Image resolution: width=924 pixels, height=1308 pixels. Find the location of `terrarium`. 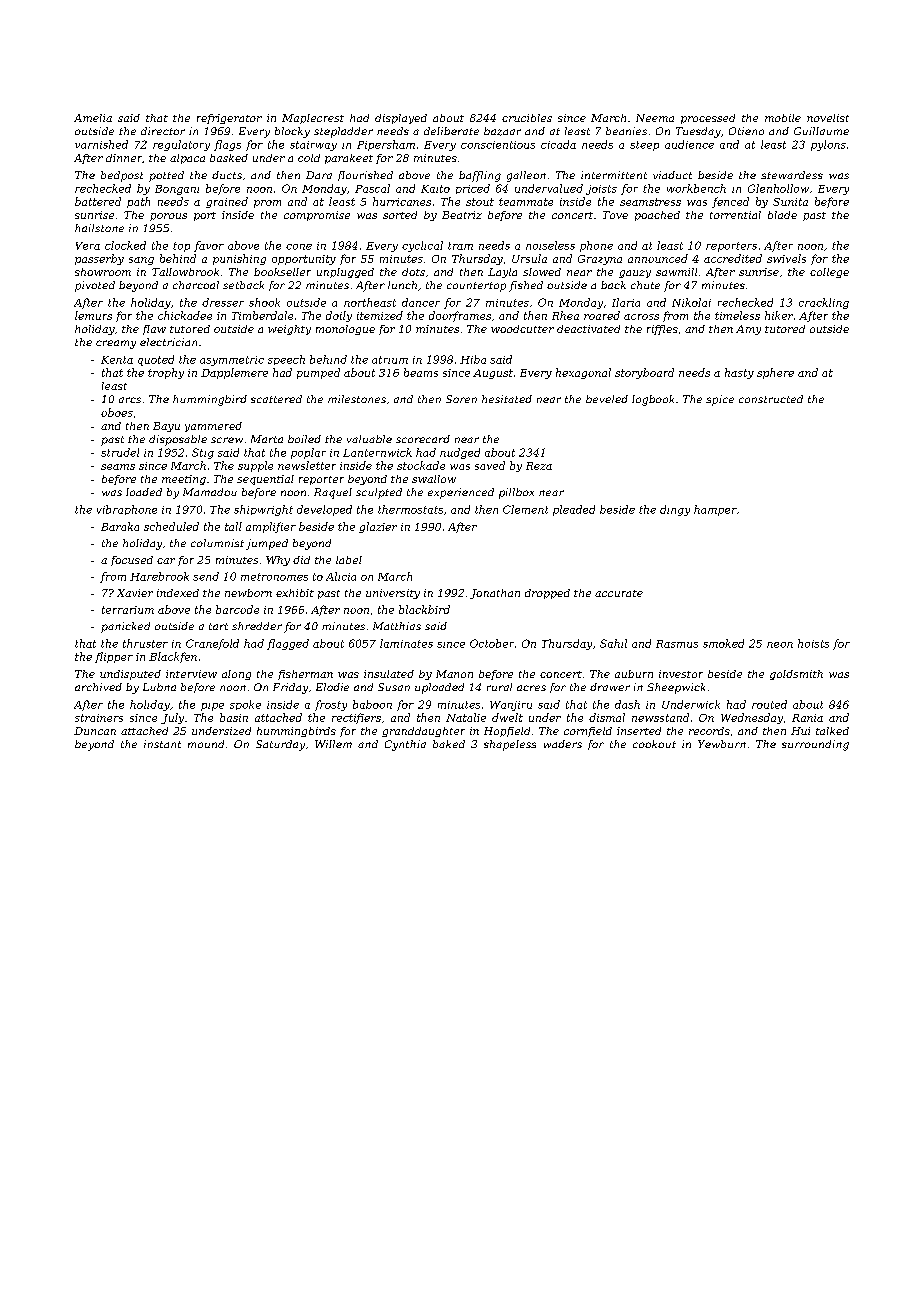

terrarium is located at coordinates (128, 610).
